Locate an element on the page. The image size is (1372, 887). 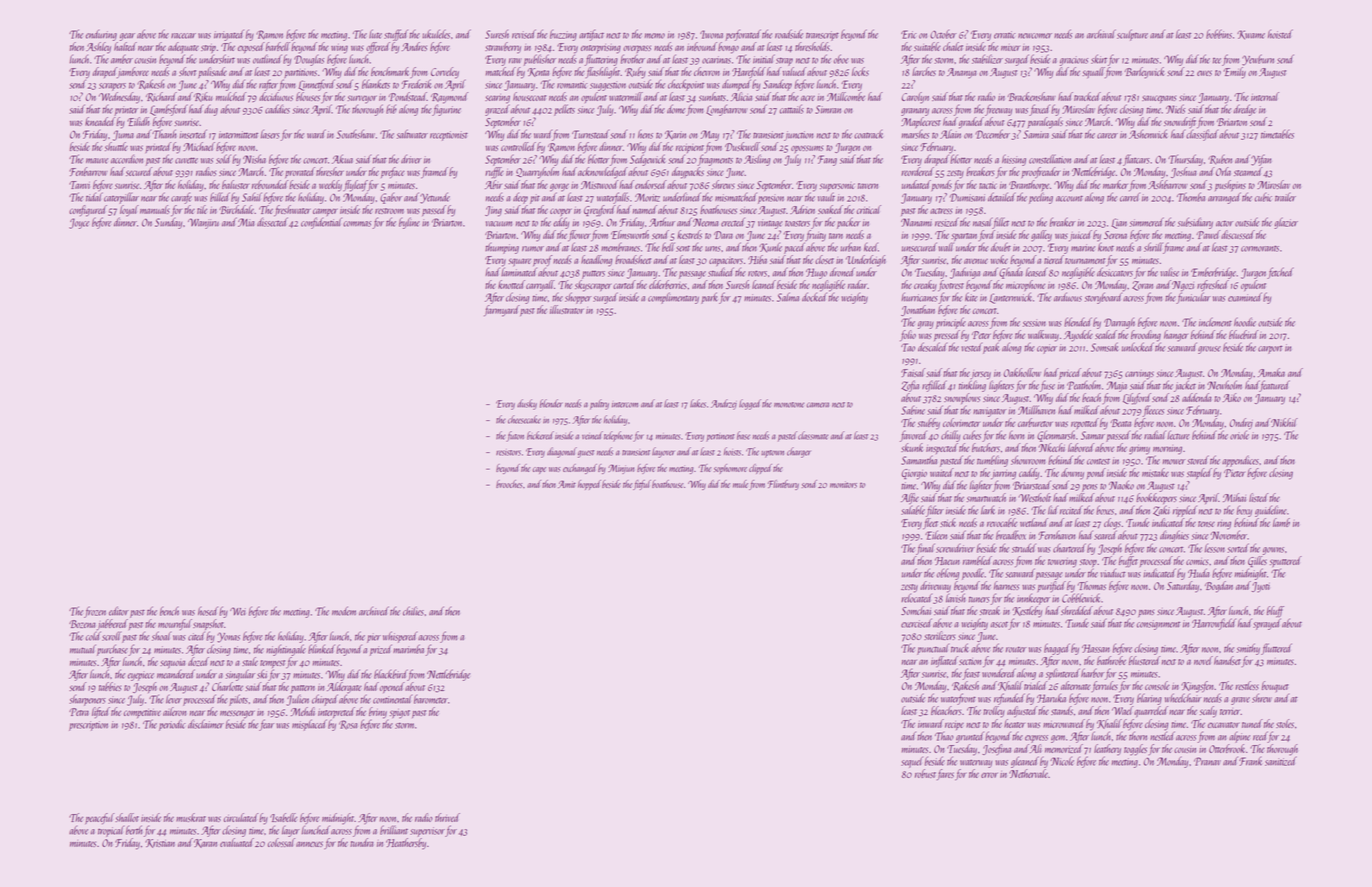
thrived is located at coordinates (447, 817).
